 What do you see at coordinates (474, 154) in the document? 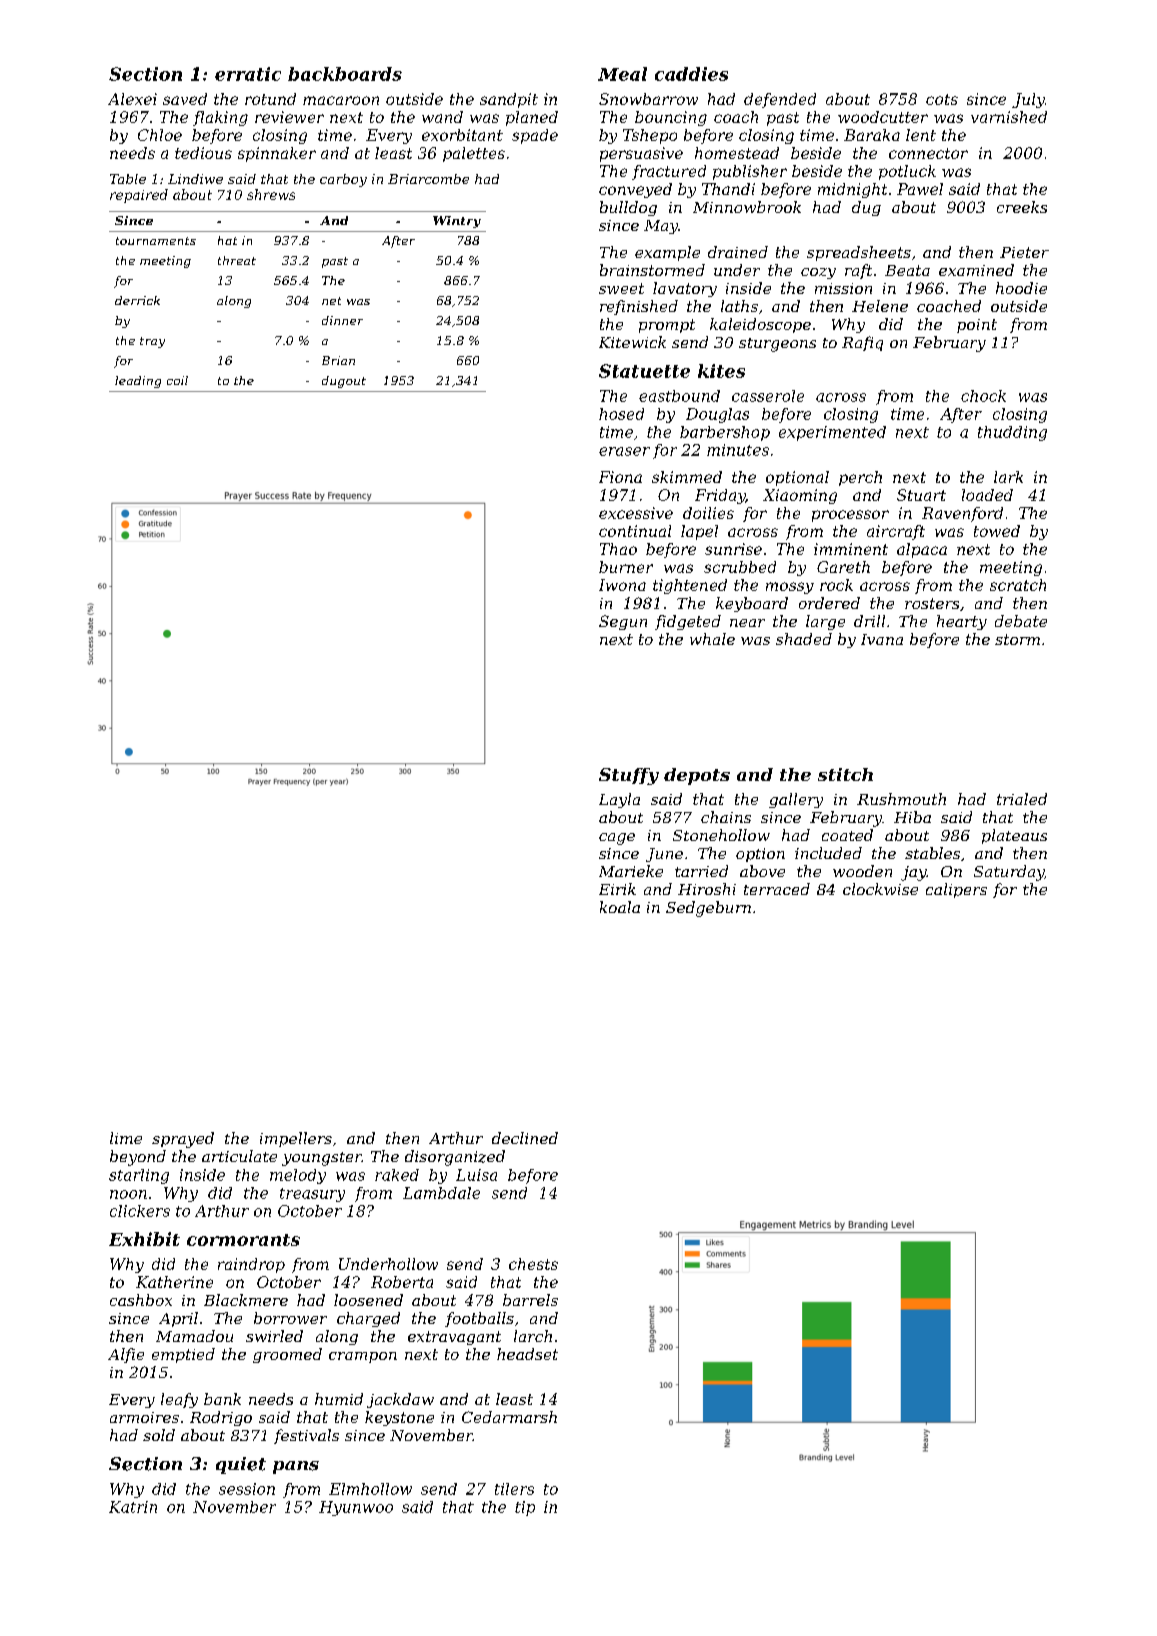
I see `palettes` at bounding box center [474, 154].
